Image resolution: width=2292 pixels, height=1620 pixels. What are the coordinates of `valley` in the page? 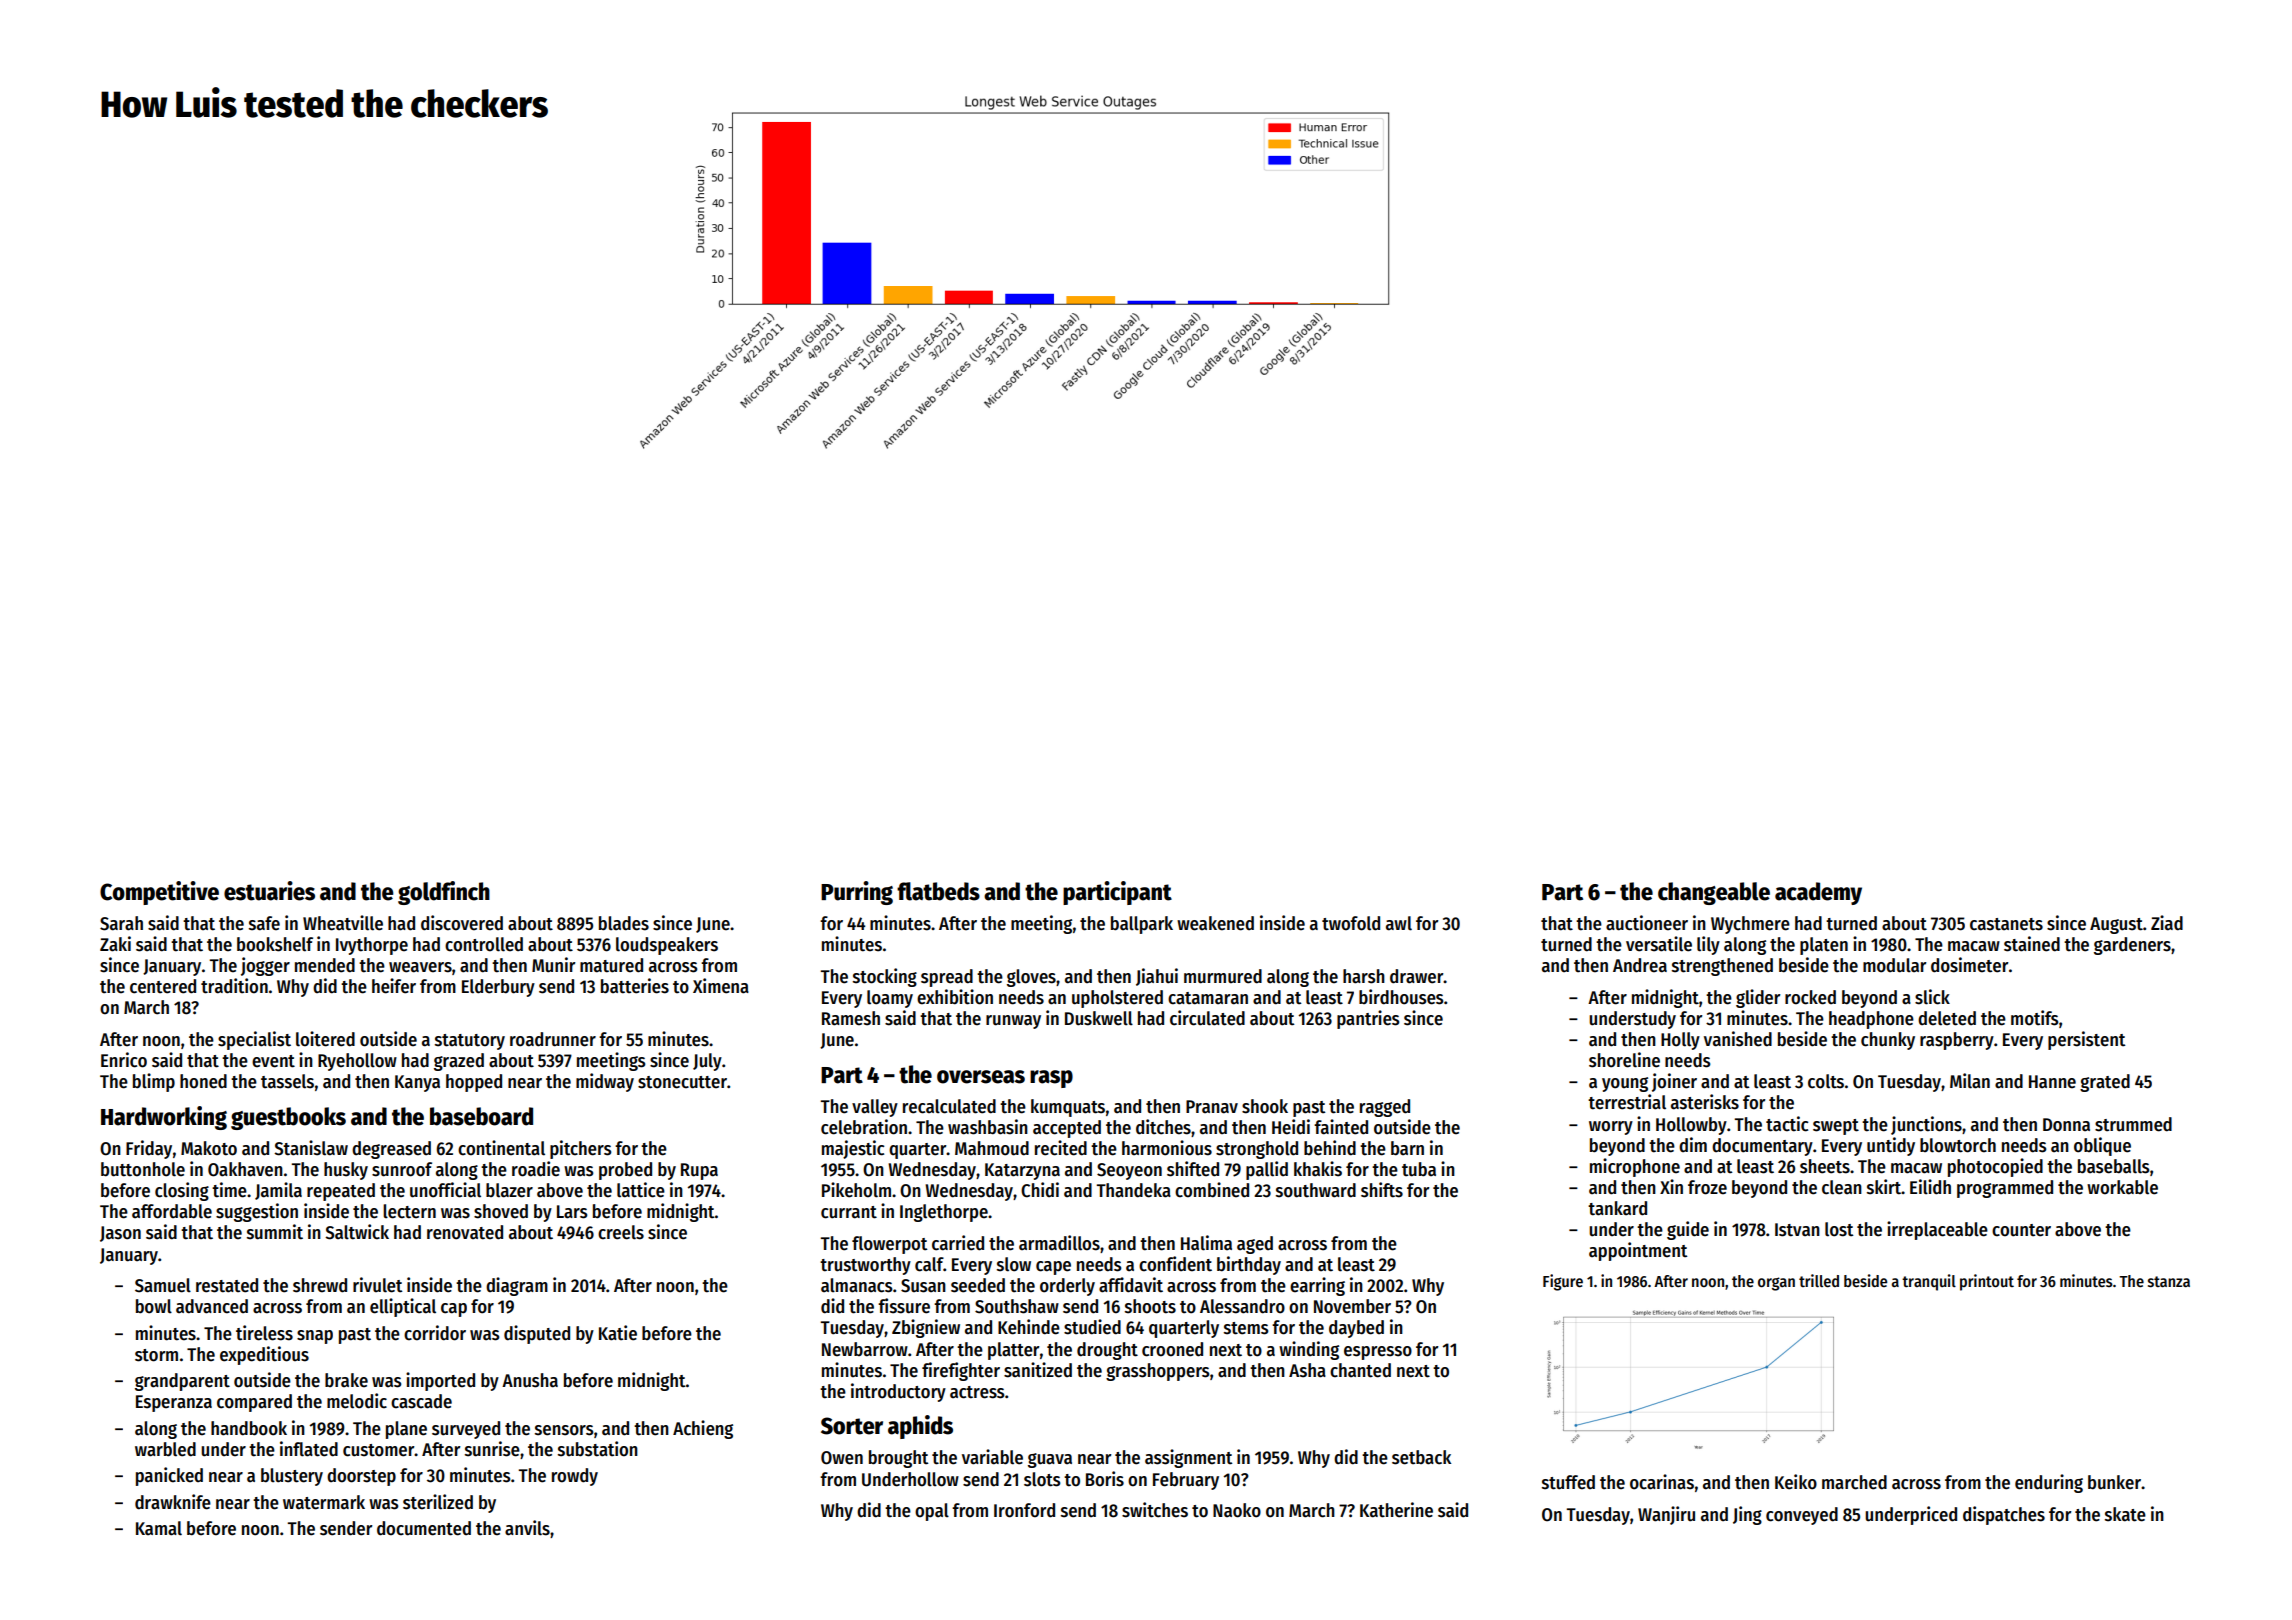 It's located at (875, 1108).
